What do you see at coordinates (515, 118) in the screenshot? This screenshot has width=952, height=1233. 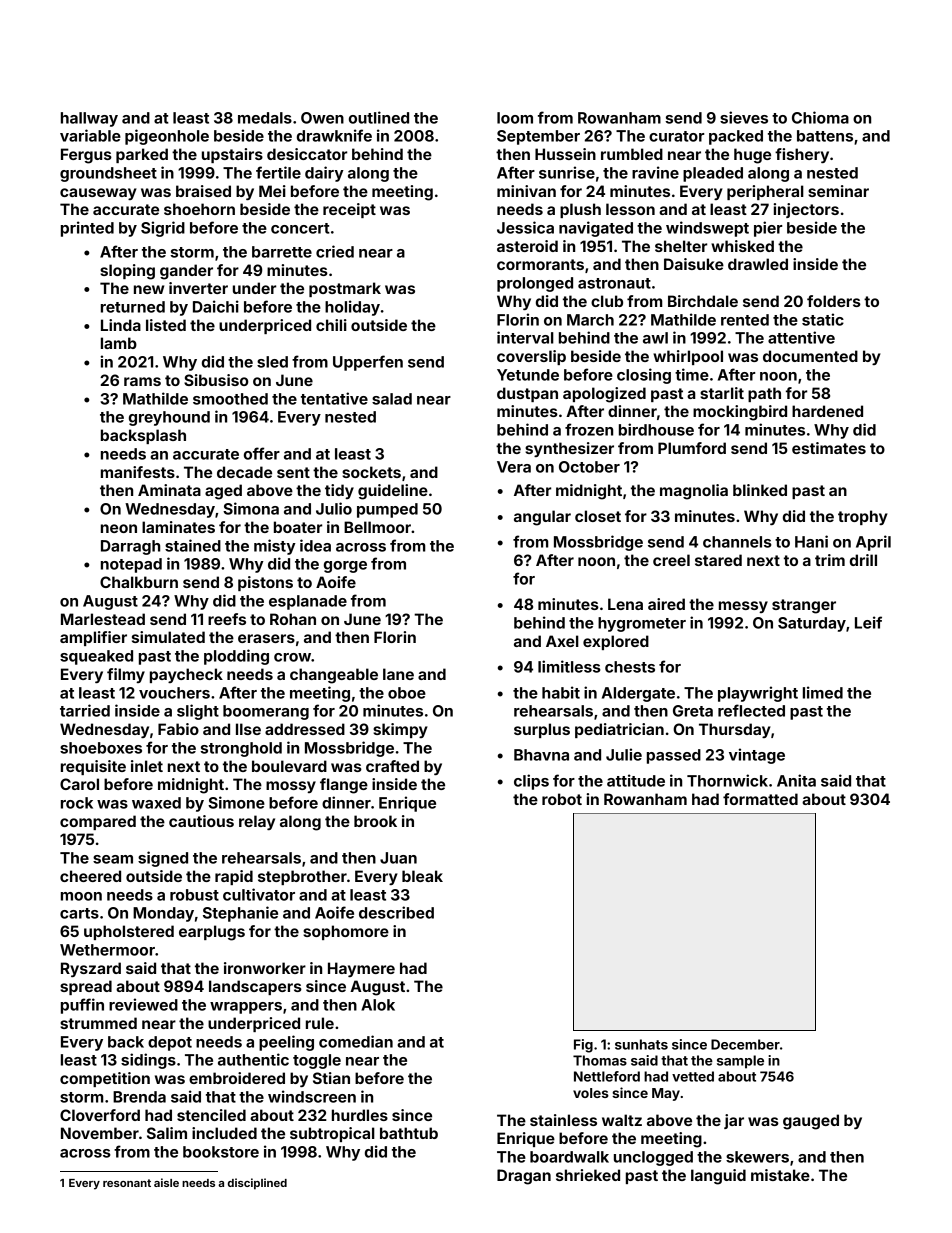 I see `loom` at bounding box center [515, 118].
